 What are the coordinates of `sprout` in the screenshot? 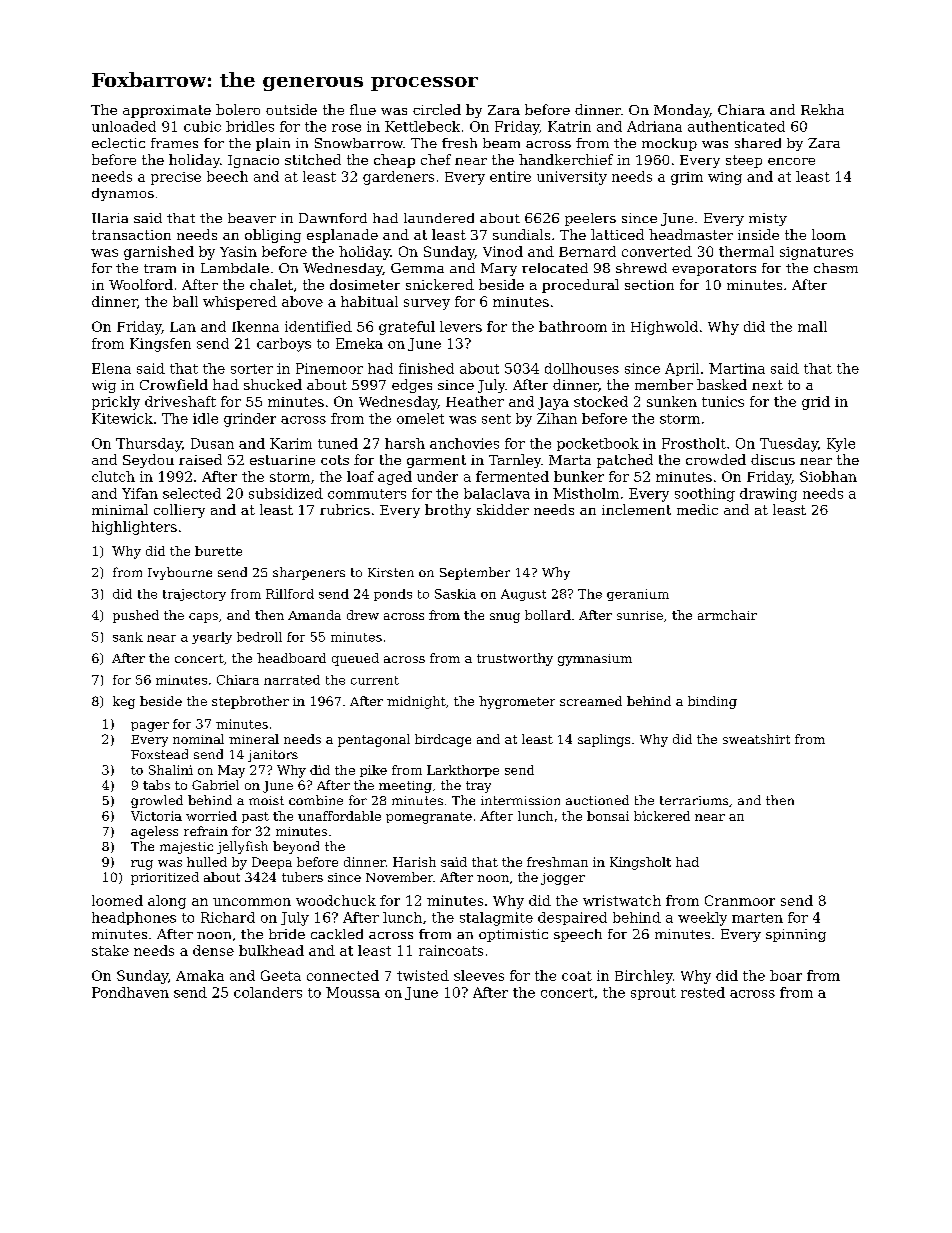 It's located at (653, 994).
